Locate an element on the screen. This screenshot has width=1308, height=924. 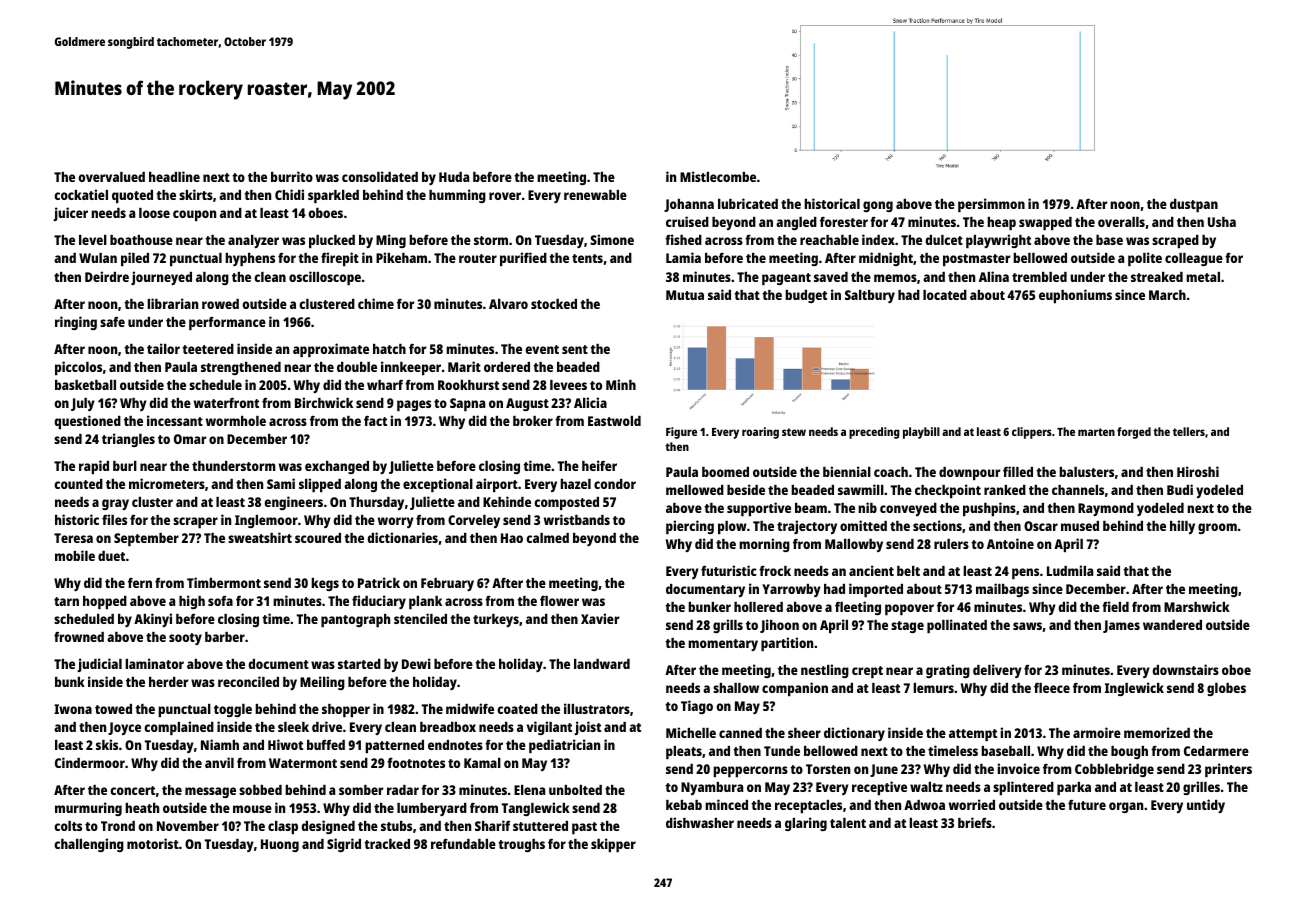
Joyce is located at coordinates (124, 728).
